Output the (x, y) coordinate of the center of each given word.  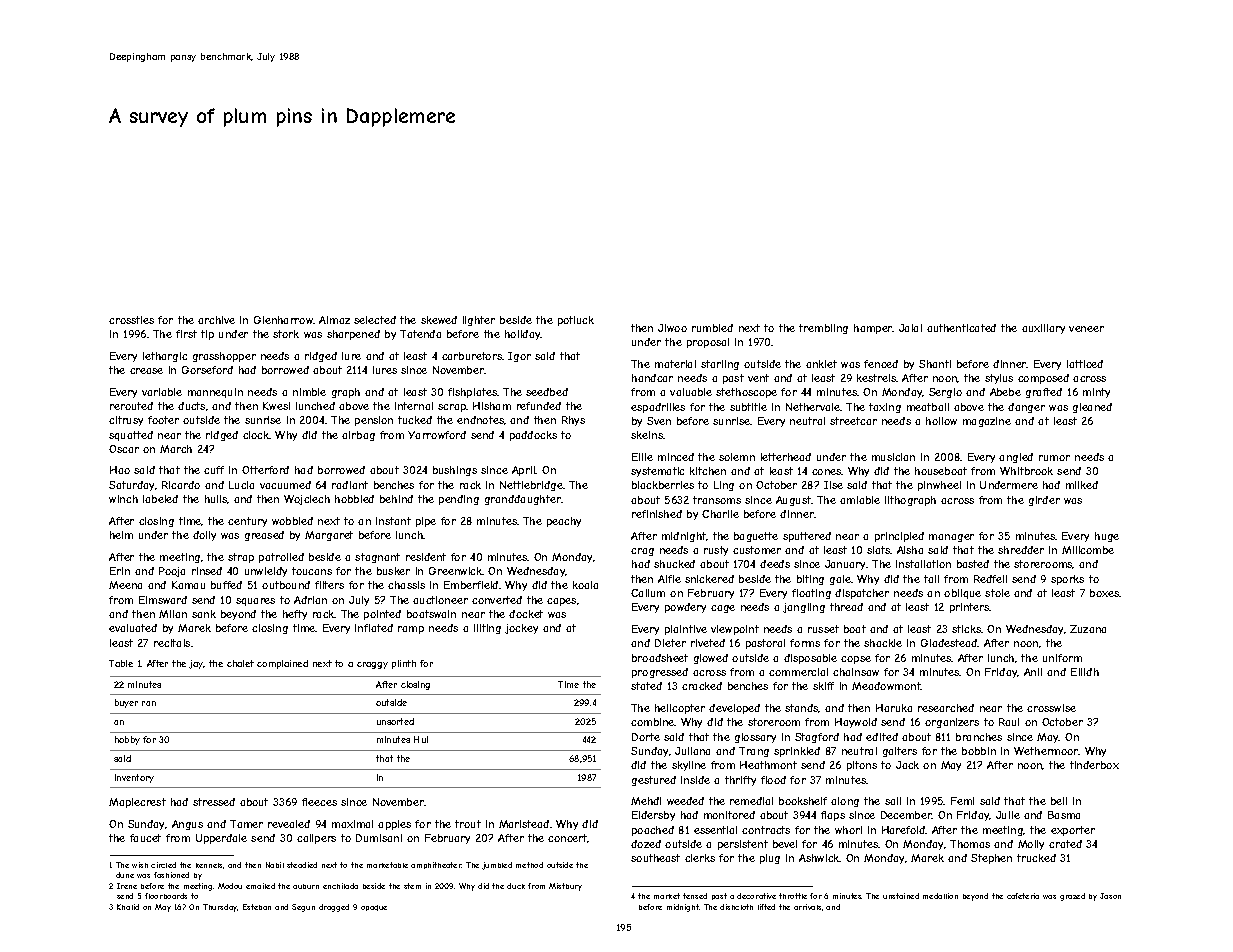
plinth (404, 664)
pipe (426, 522)
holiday (523, 335)
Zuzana (1088, 629)
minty (1096, 393)
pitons (862, 766)
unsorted (395, 721)
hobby (127, 740)
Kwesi (276, 406)
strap (241, 558)
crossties (131, 320)
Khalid (128, 907)
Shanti (935, 364)
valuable (691, 392)
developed (734, 709)
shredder (1021, 550)
